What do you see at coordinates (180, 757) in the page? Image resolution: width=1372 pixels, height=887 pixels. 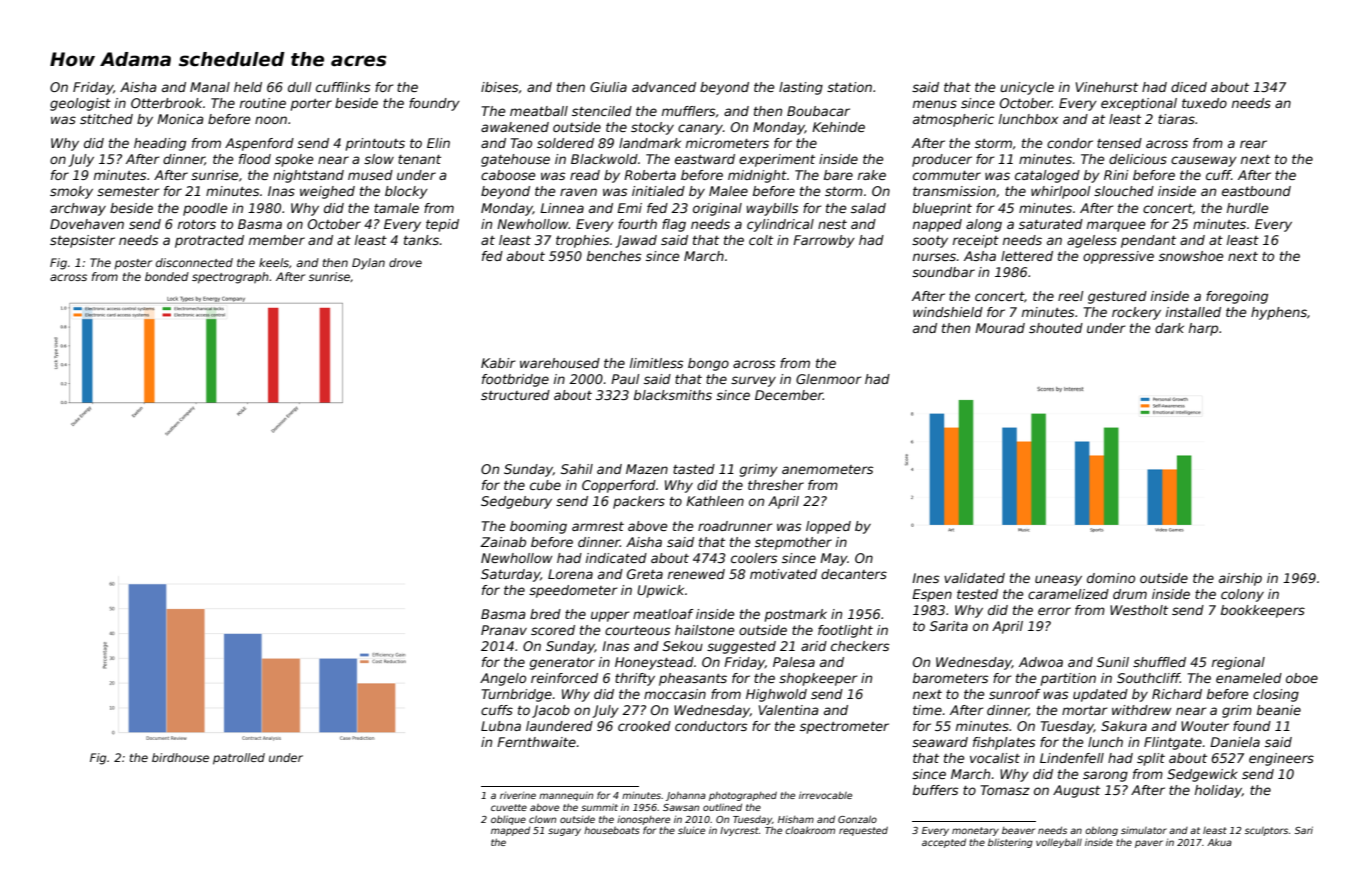 I see `birdhouse` at bounding box center [180, 757].
